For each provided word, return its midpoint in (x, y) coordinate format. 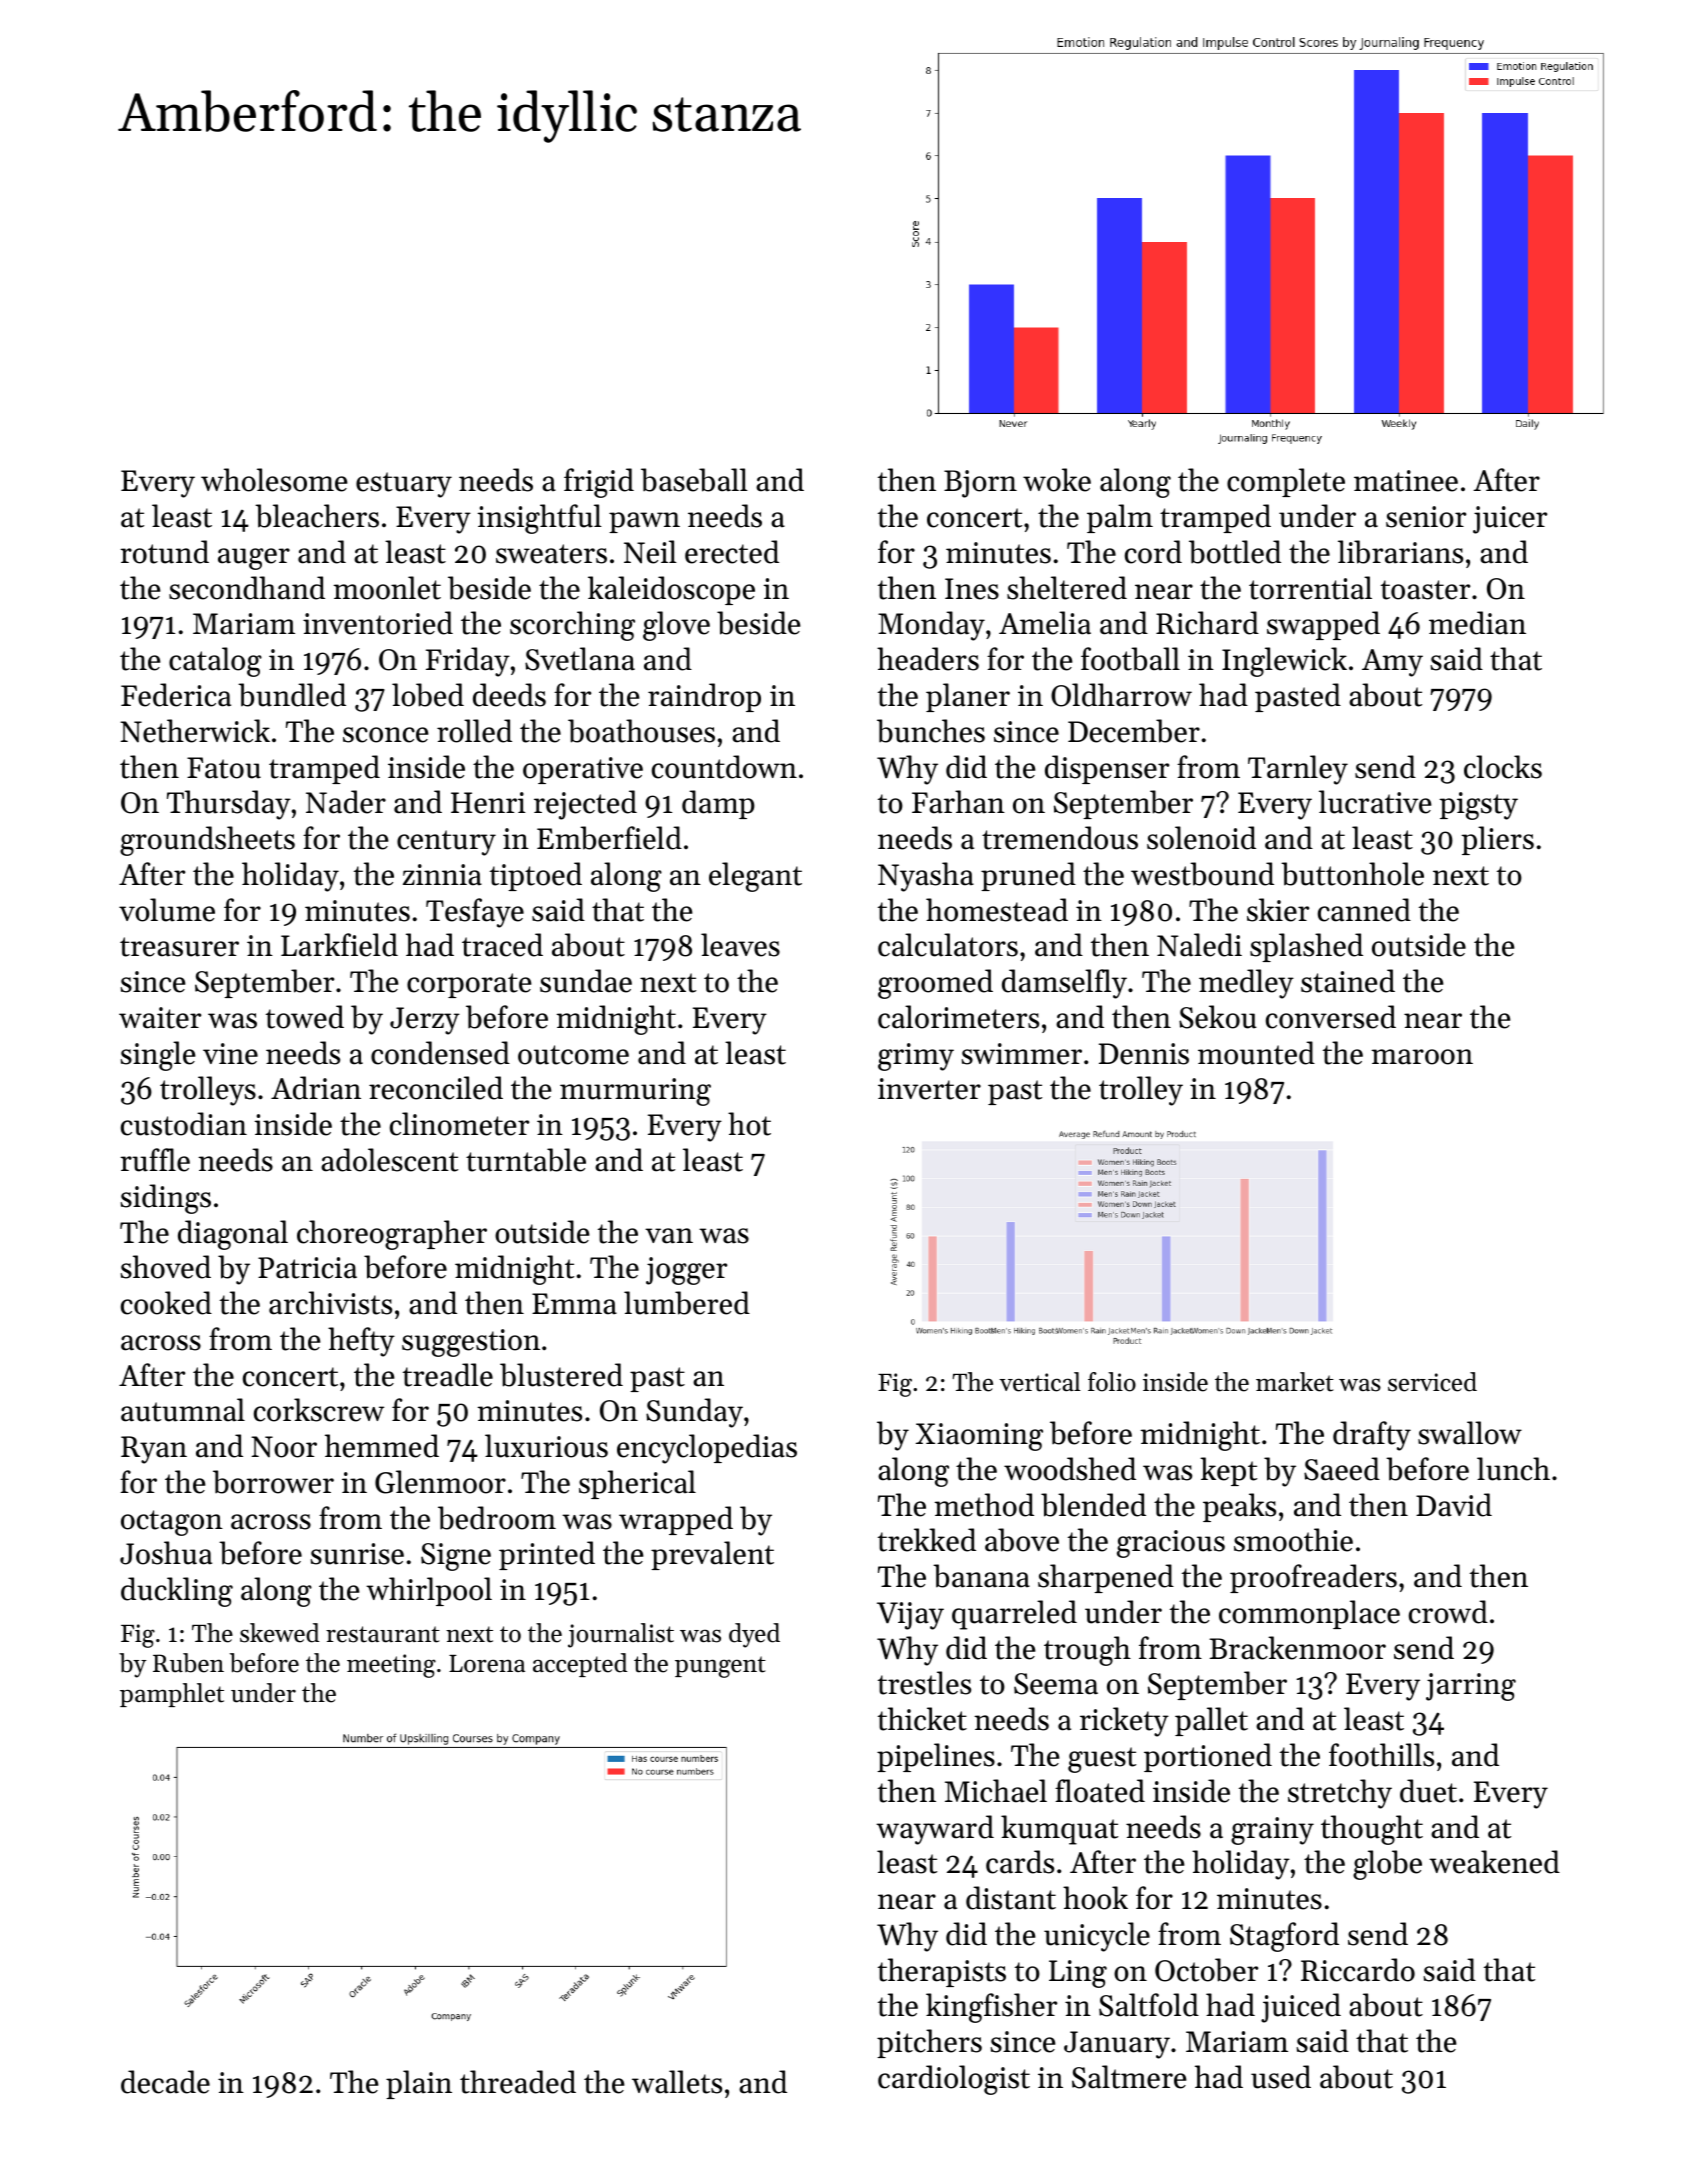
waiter (160, 1018)
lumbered (687, 1303)
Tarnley (1298, 770)
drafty (1372, 1436)
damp (718, 804)
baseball (694, 480)
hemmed (382, 1446)
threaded (518, 2082)
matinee (1406, 481)
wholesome (274, 480)
